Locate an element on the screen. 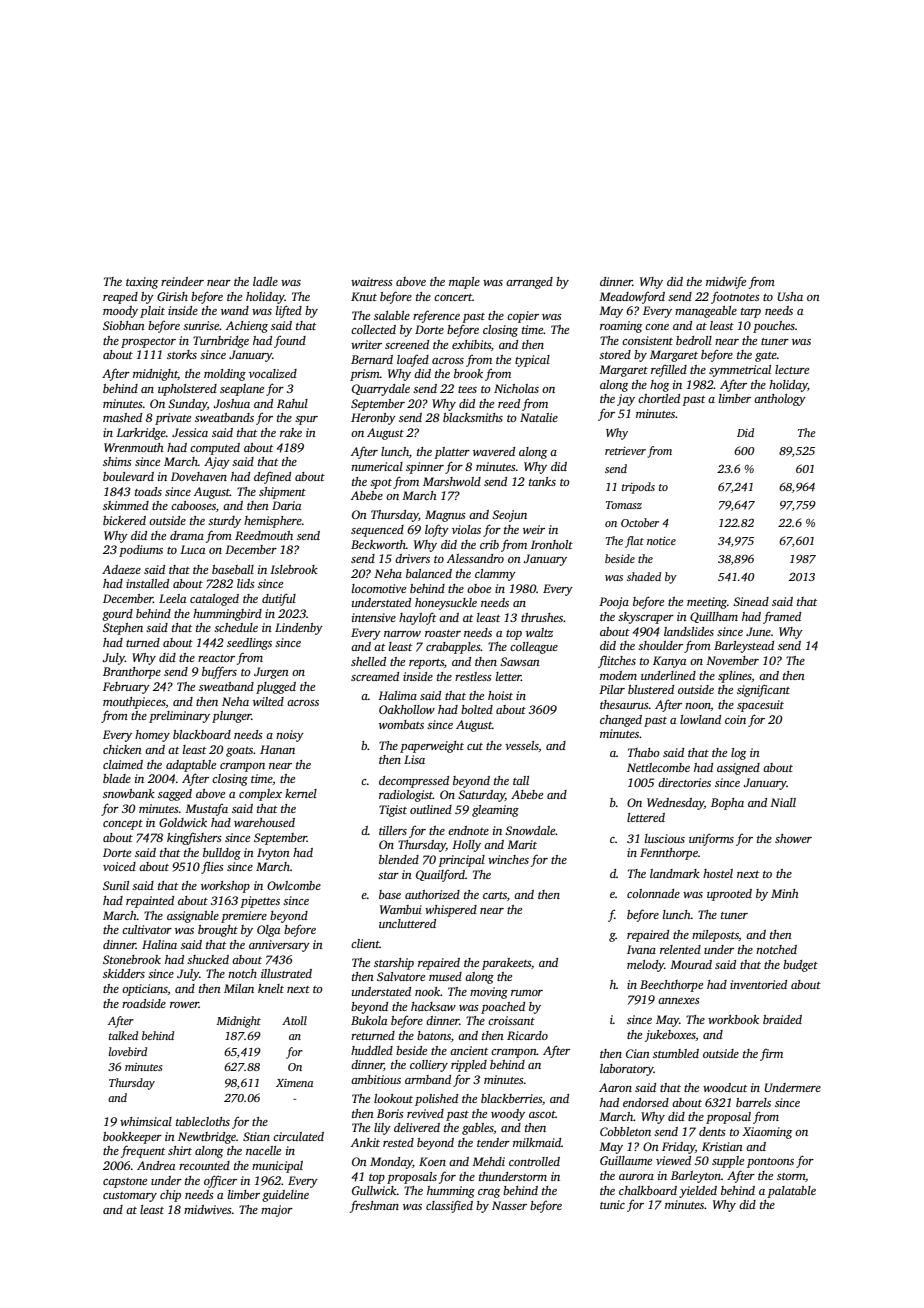  intensive is located at coordinates (374, 617).
